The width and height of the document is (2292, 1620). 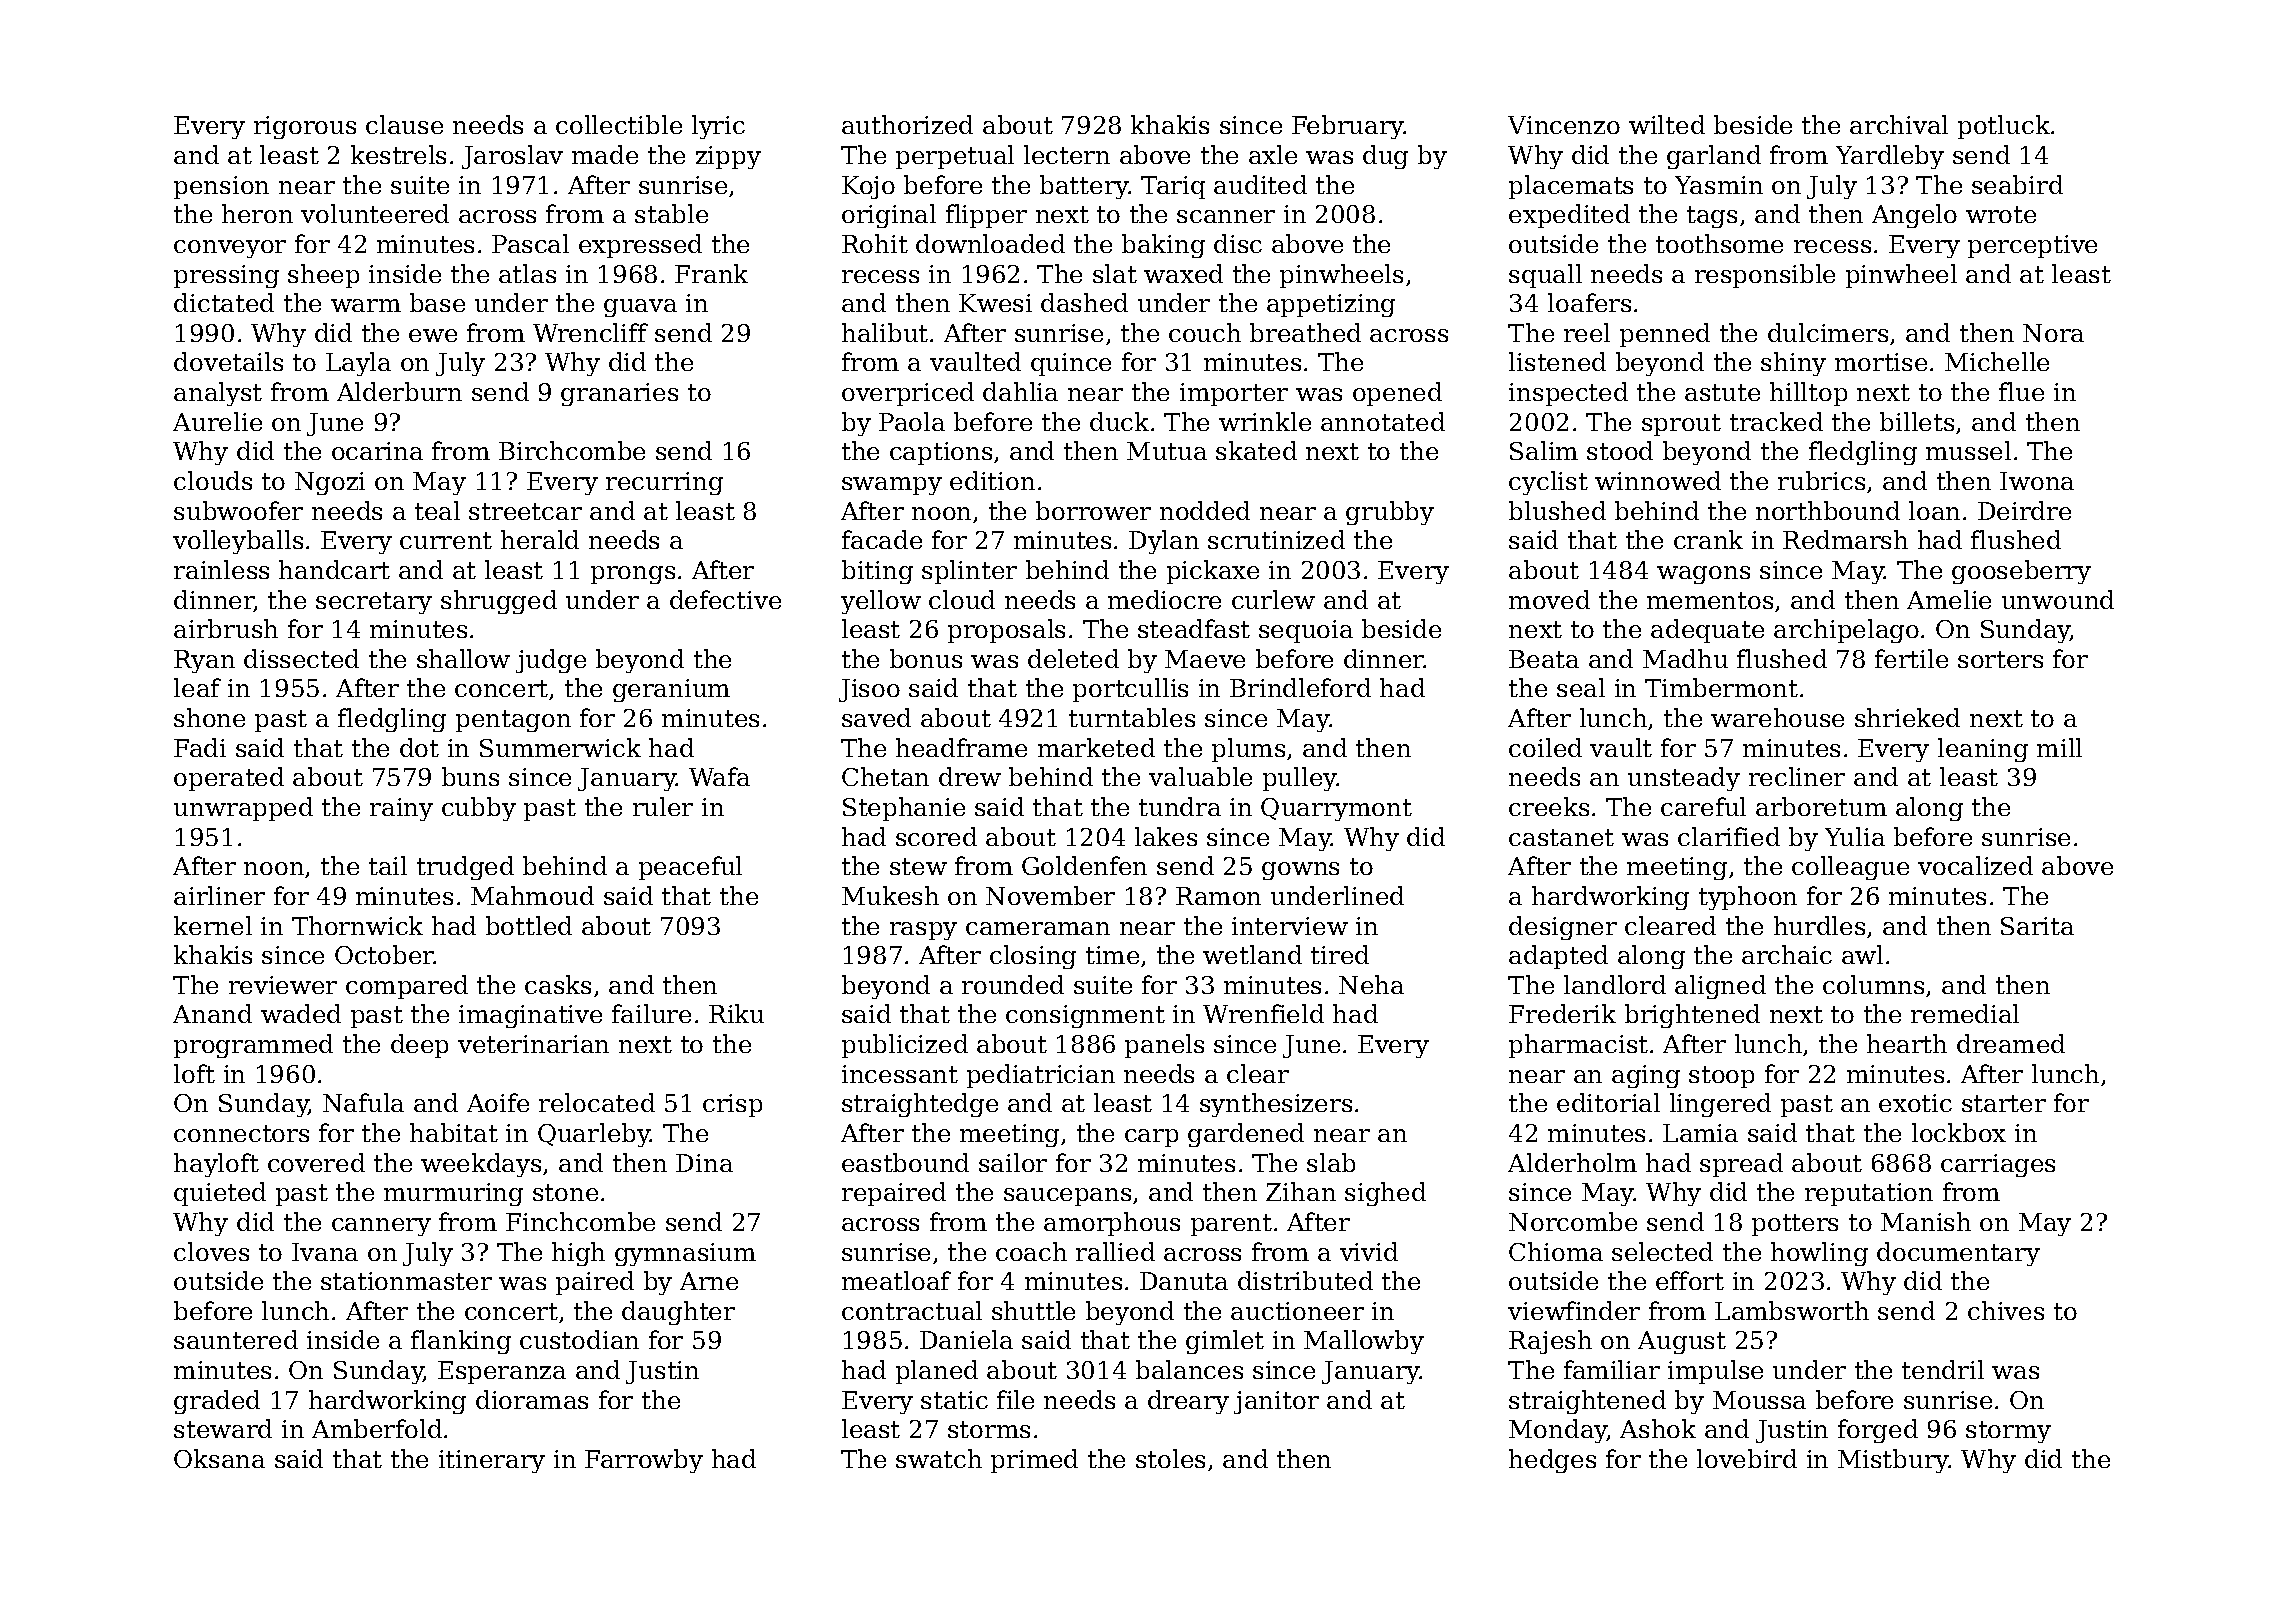 What do you see at coordinates (578, 1254) in the document?
I see `high` at bounding box center [578, 1254].
